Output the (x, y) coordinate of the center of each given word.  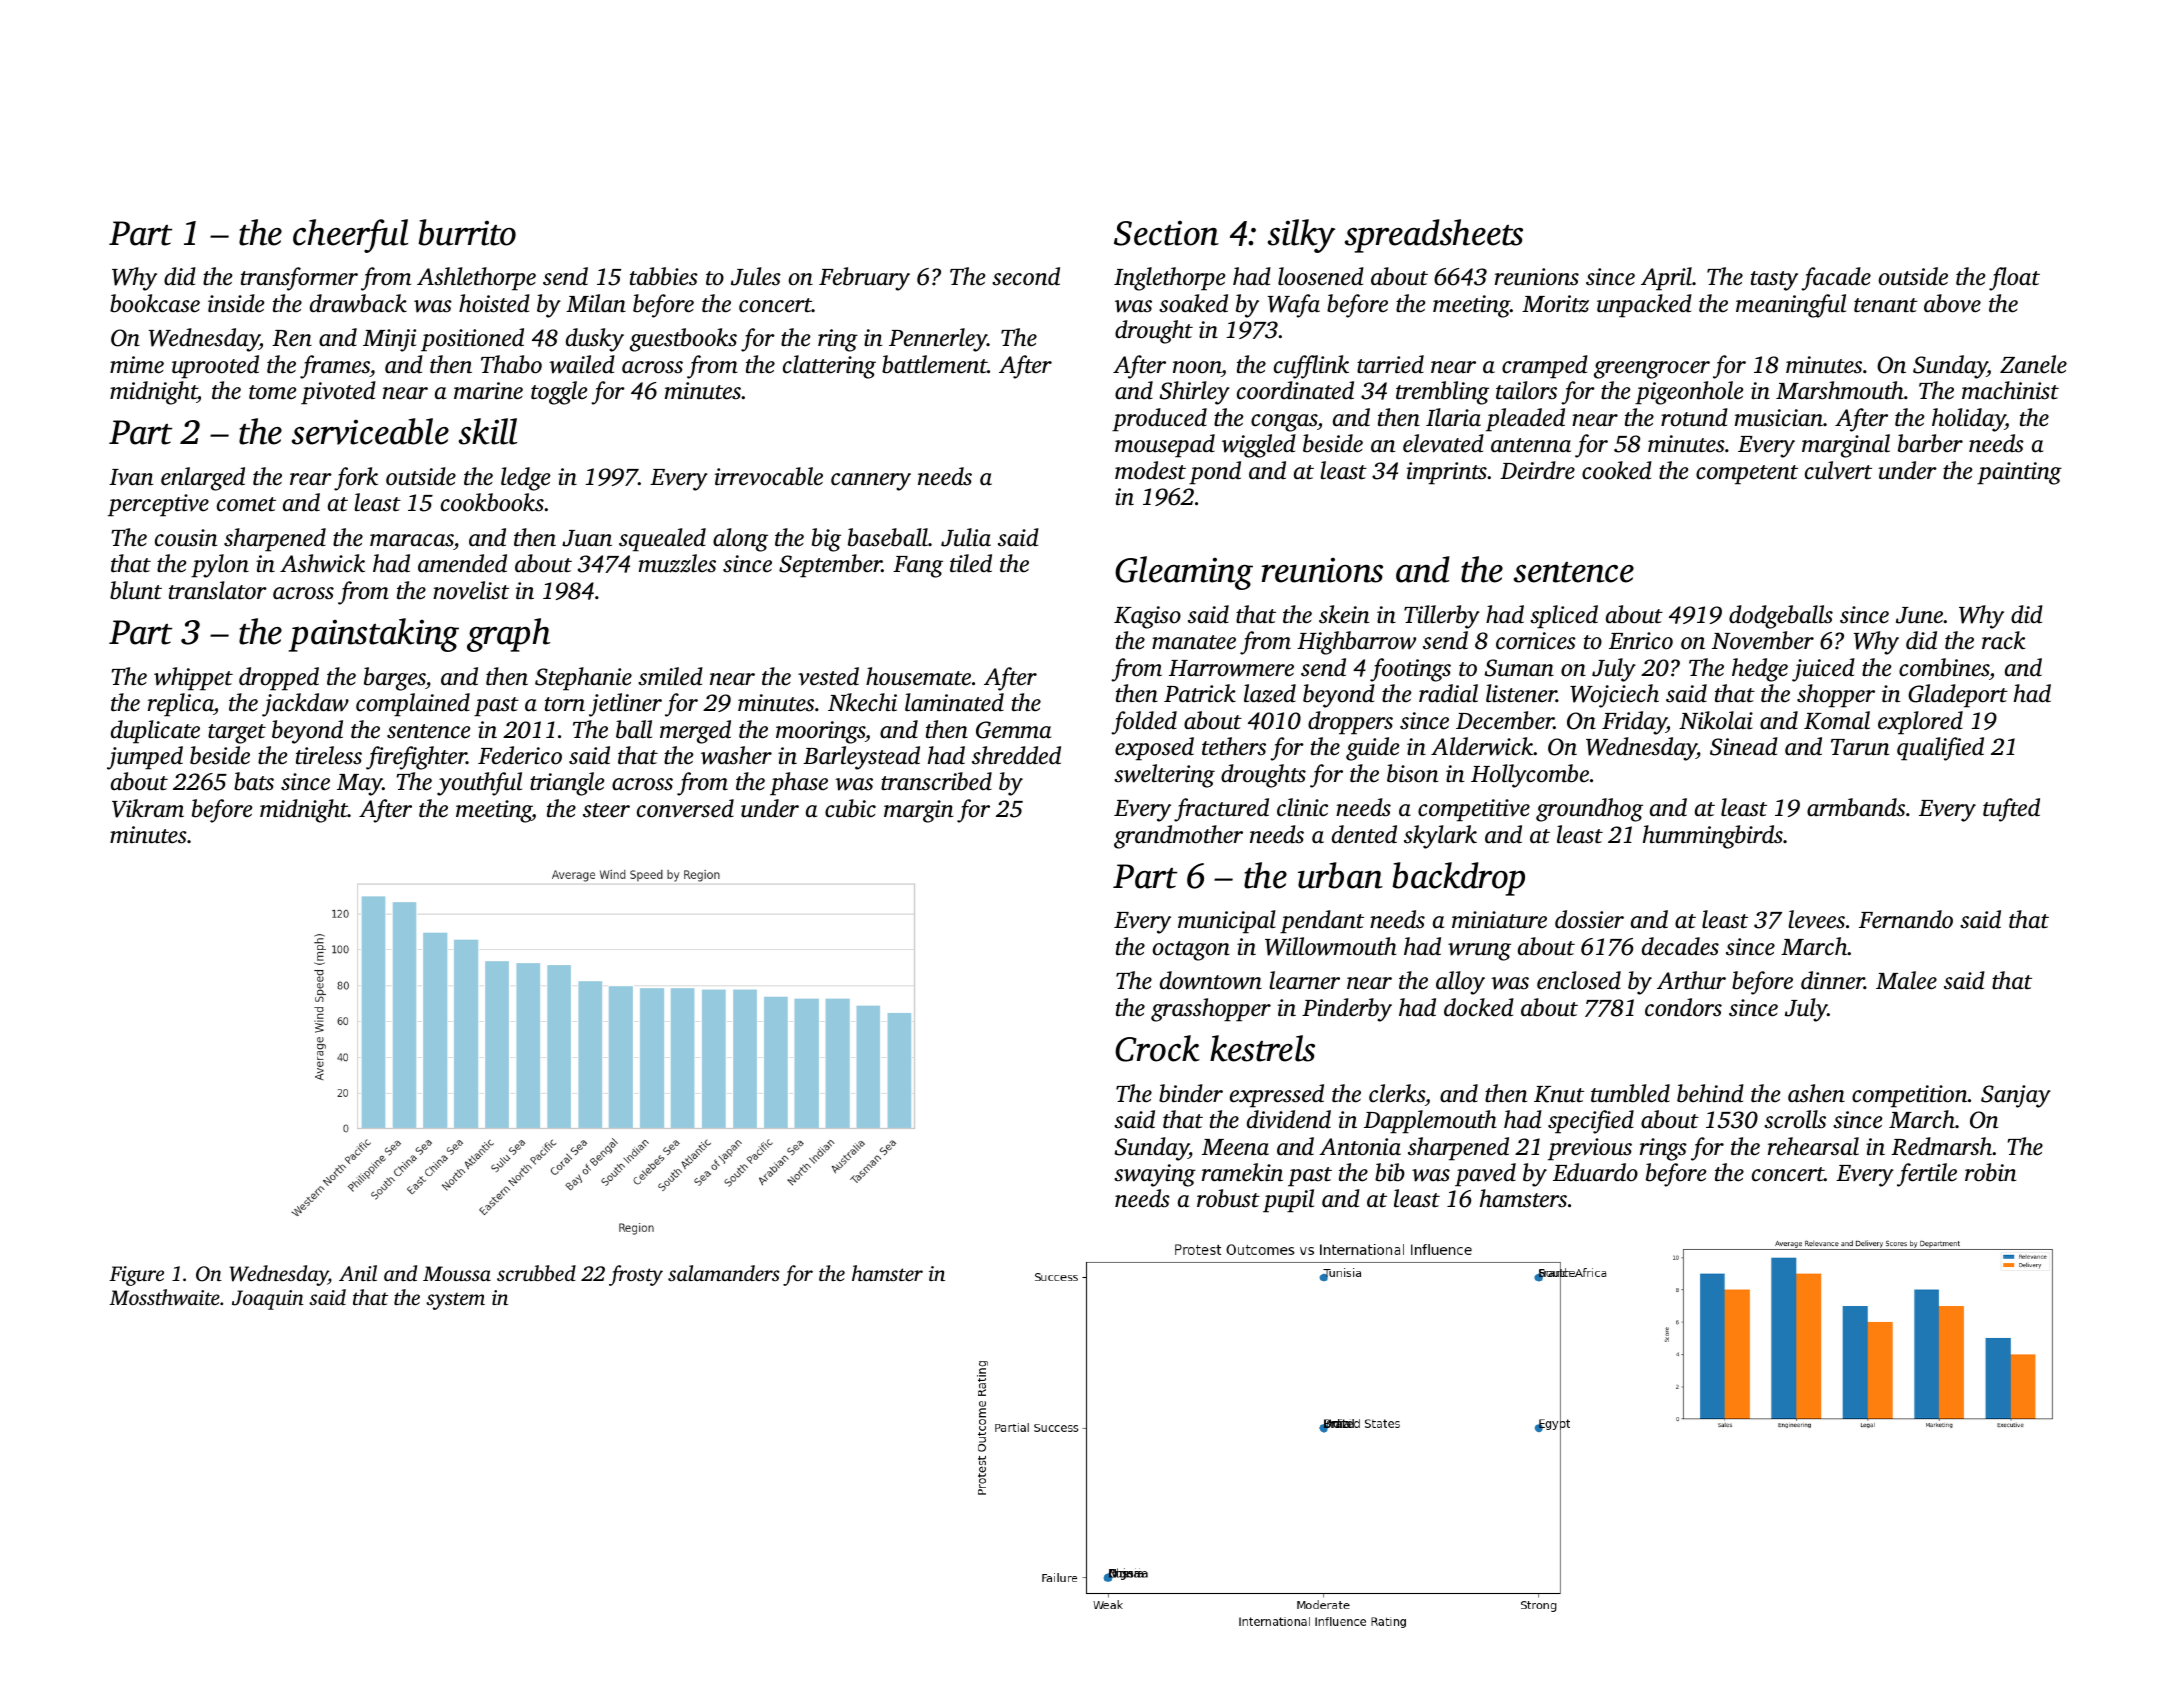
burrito (467, 232)
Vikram (148, 808)
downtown (1211, 980)
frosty (636, 1275)
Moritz (1555, 304)
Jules (756, 276)
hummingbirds (1713, 837)
